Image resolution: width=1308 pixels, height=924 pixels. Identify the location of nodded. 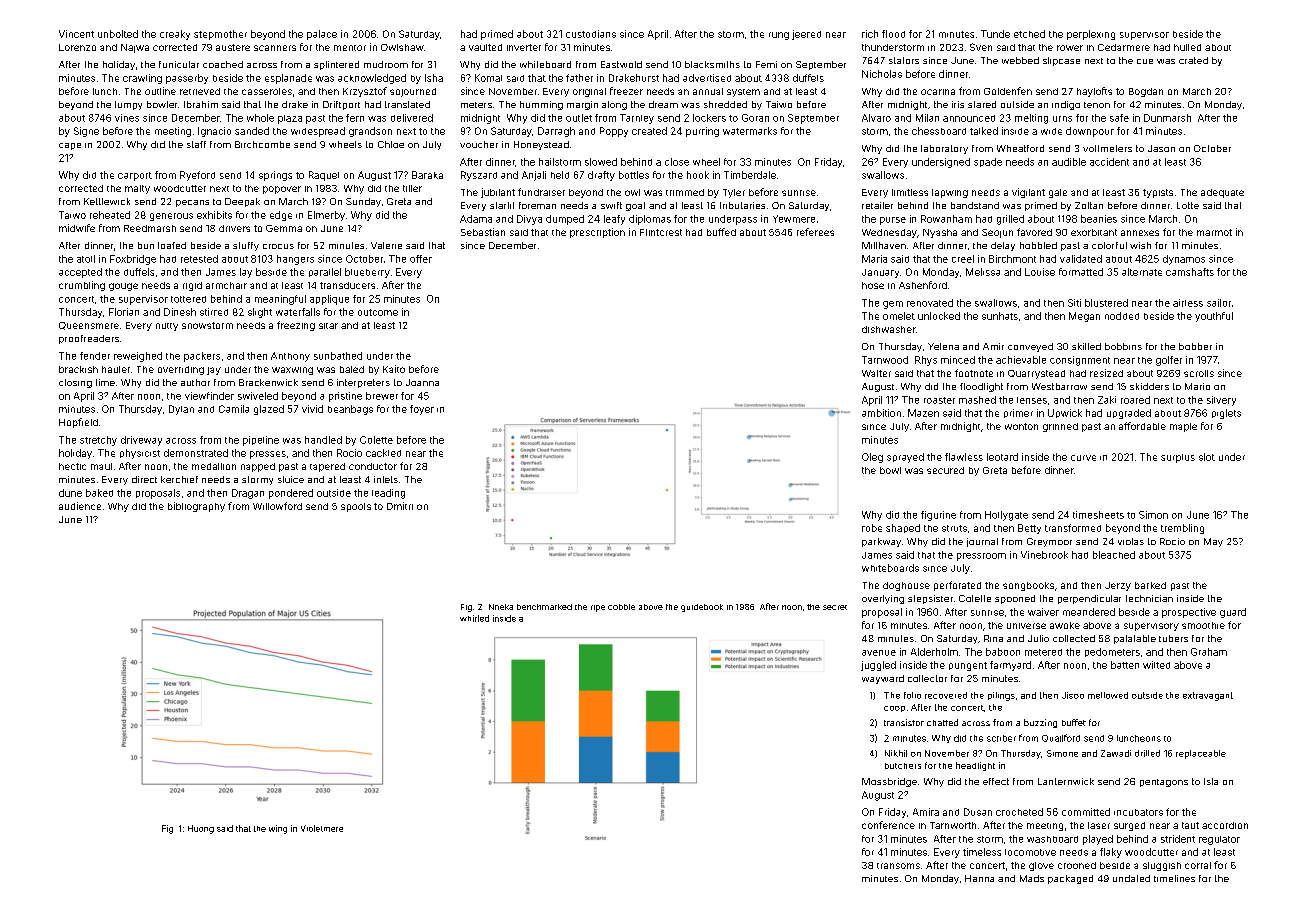
(1122, 316).
